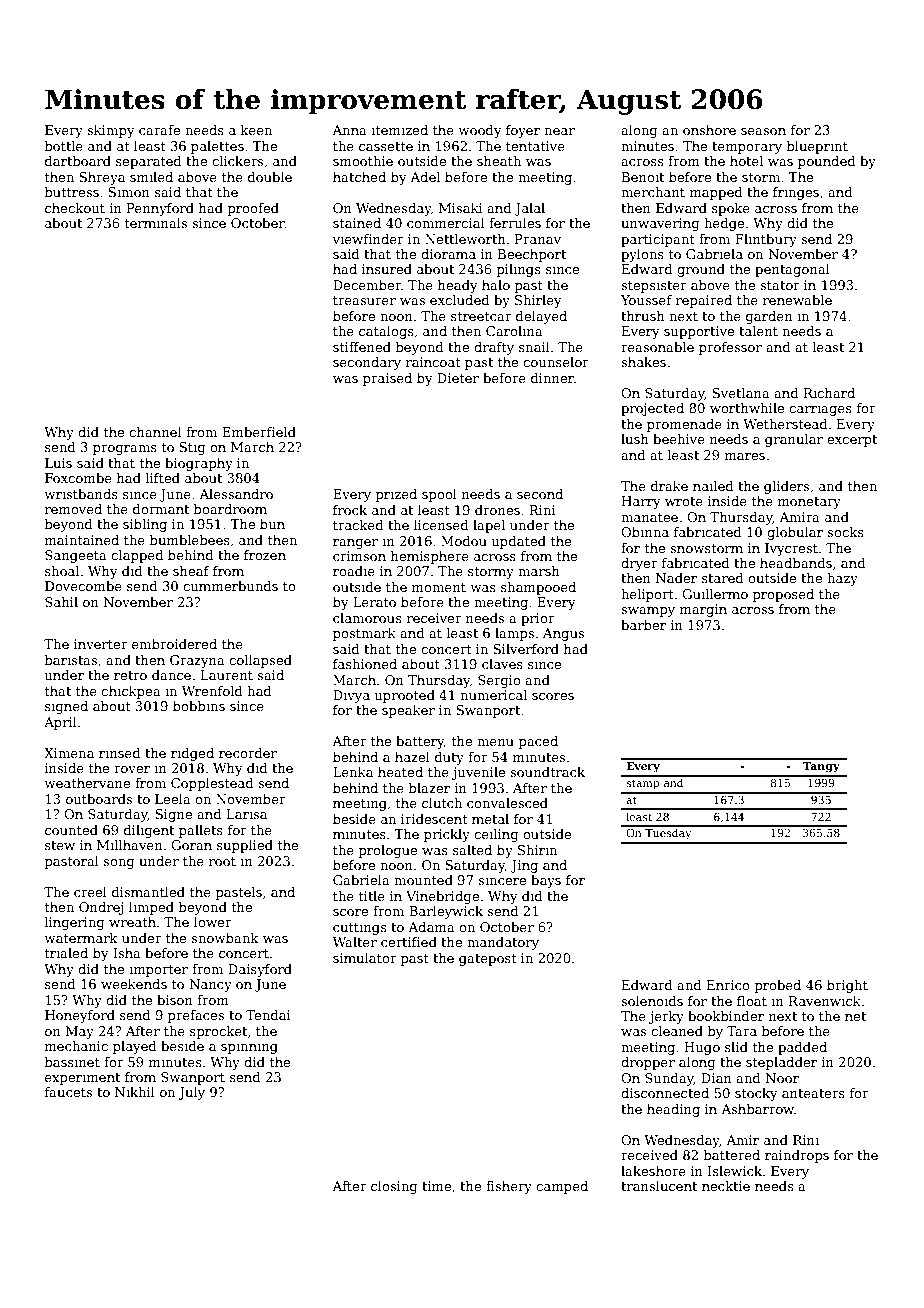 This screenshot has width=924, height=1308. What do you see at coordinates (802, 1048) in the screenshot?
I see `padded` at bounding box center [802, 1048].
